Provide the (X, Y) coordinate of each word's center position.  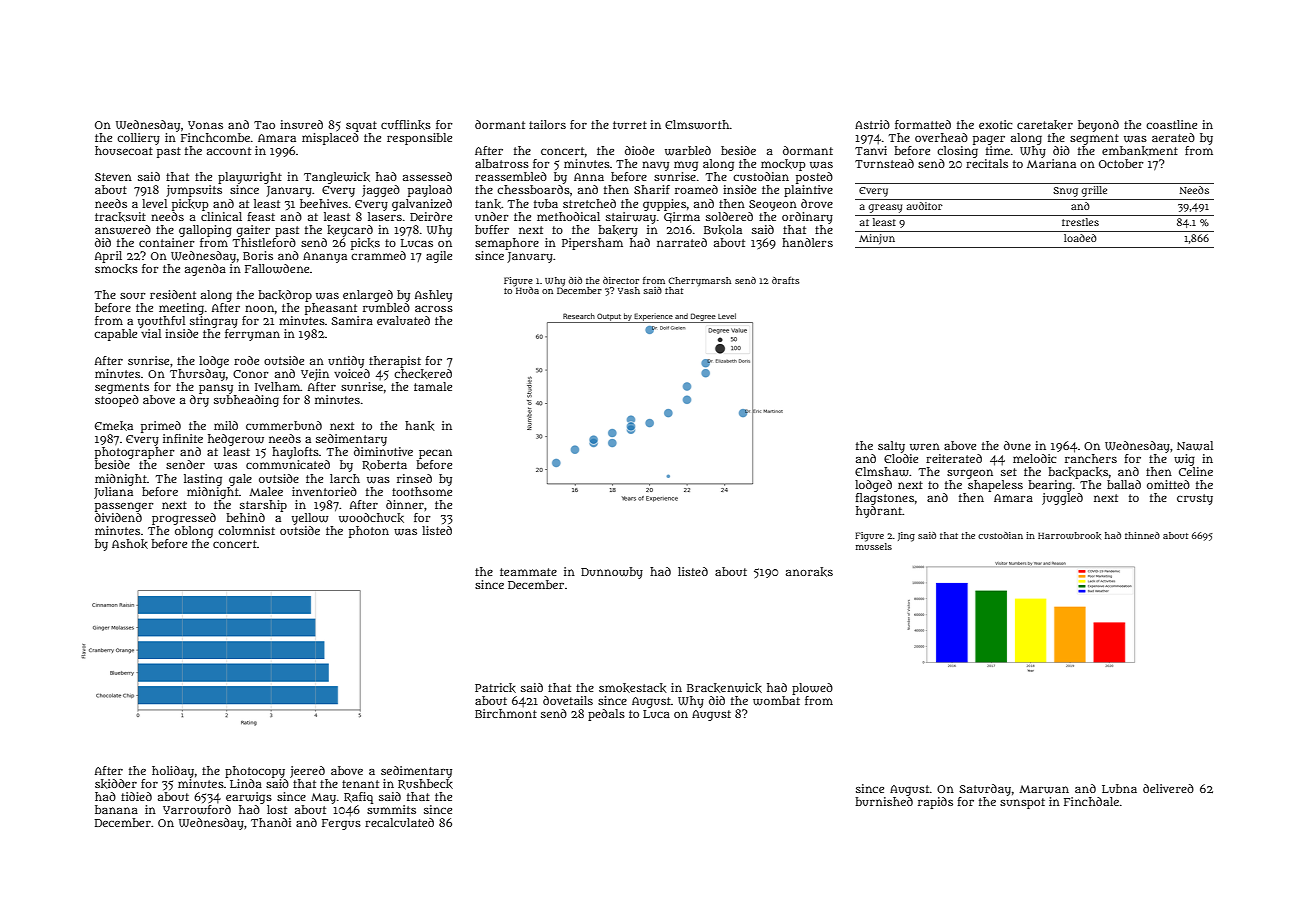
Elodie (901, 458)
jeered (307, 772)
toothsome (422, 491)
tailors (547, 124)
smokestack (633, 688)
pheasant (331, 309)
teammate (528, 572)
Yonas (205, 125)
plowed (812, 689)
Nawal (1195, 446)
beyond (1098, 126)
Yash (629, 290)
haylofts (295, 453)
